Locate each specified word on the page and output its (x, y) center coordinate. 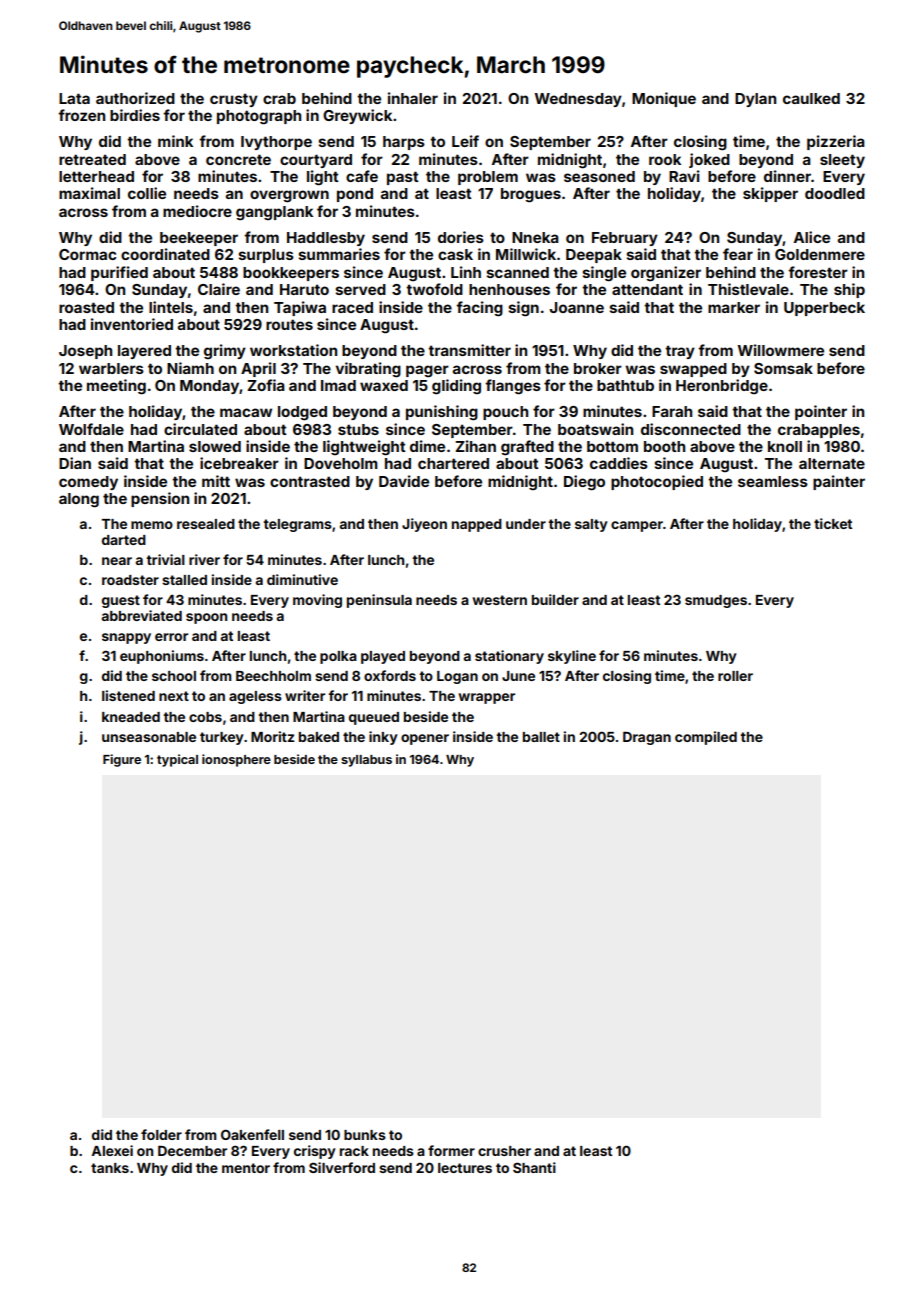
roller (735, 676)
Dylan (755, 100)
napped (477, 525)
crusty (234, 100)
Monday (209, 387)
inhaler (413, 98)
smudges (716, 601)
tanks (110, 1168)
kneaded (131, 717)
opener (425, 739)
